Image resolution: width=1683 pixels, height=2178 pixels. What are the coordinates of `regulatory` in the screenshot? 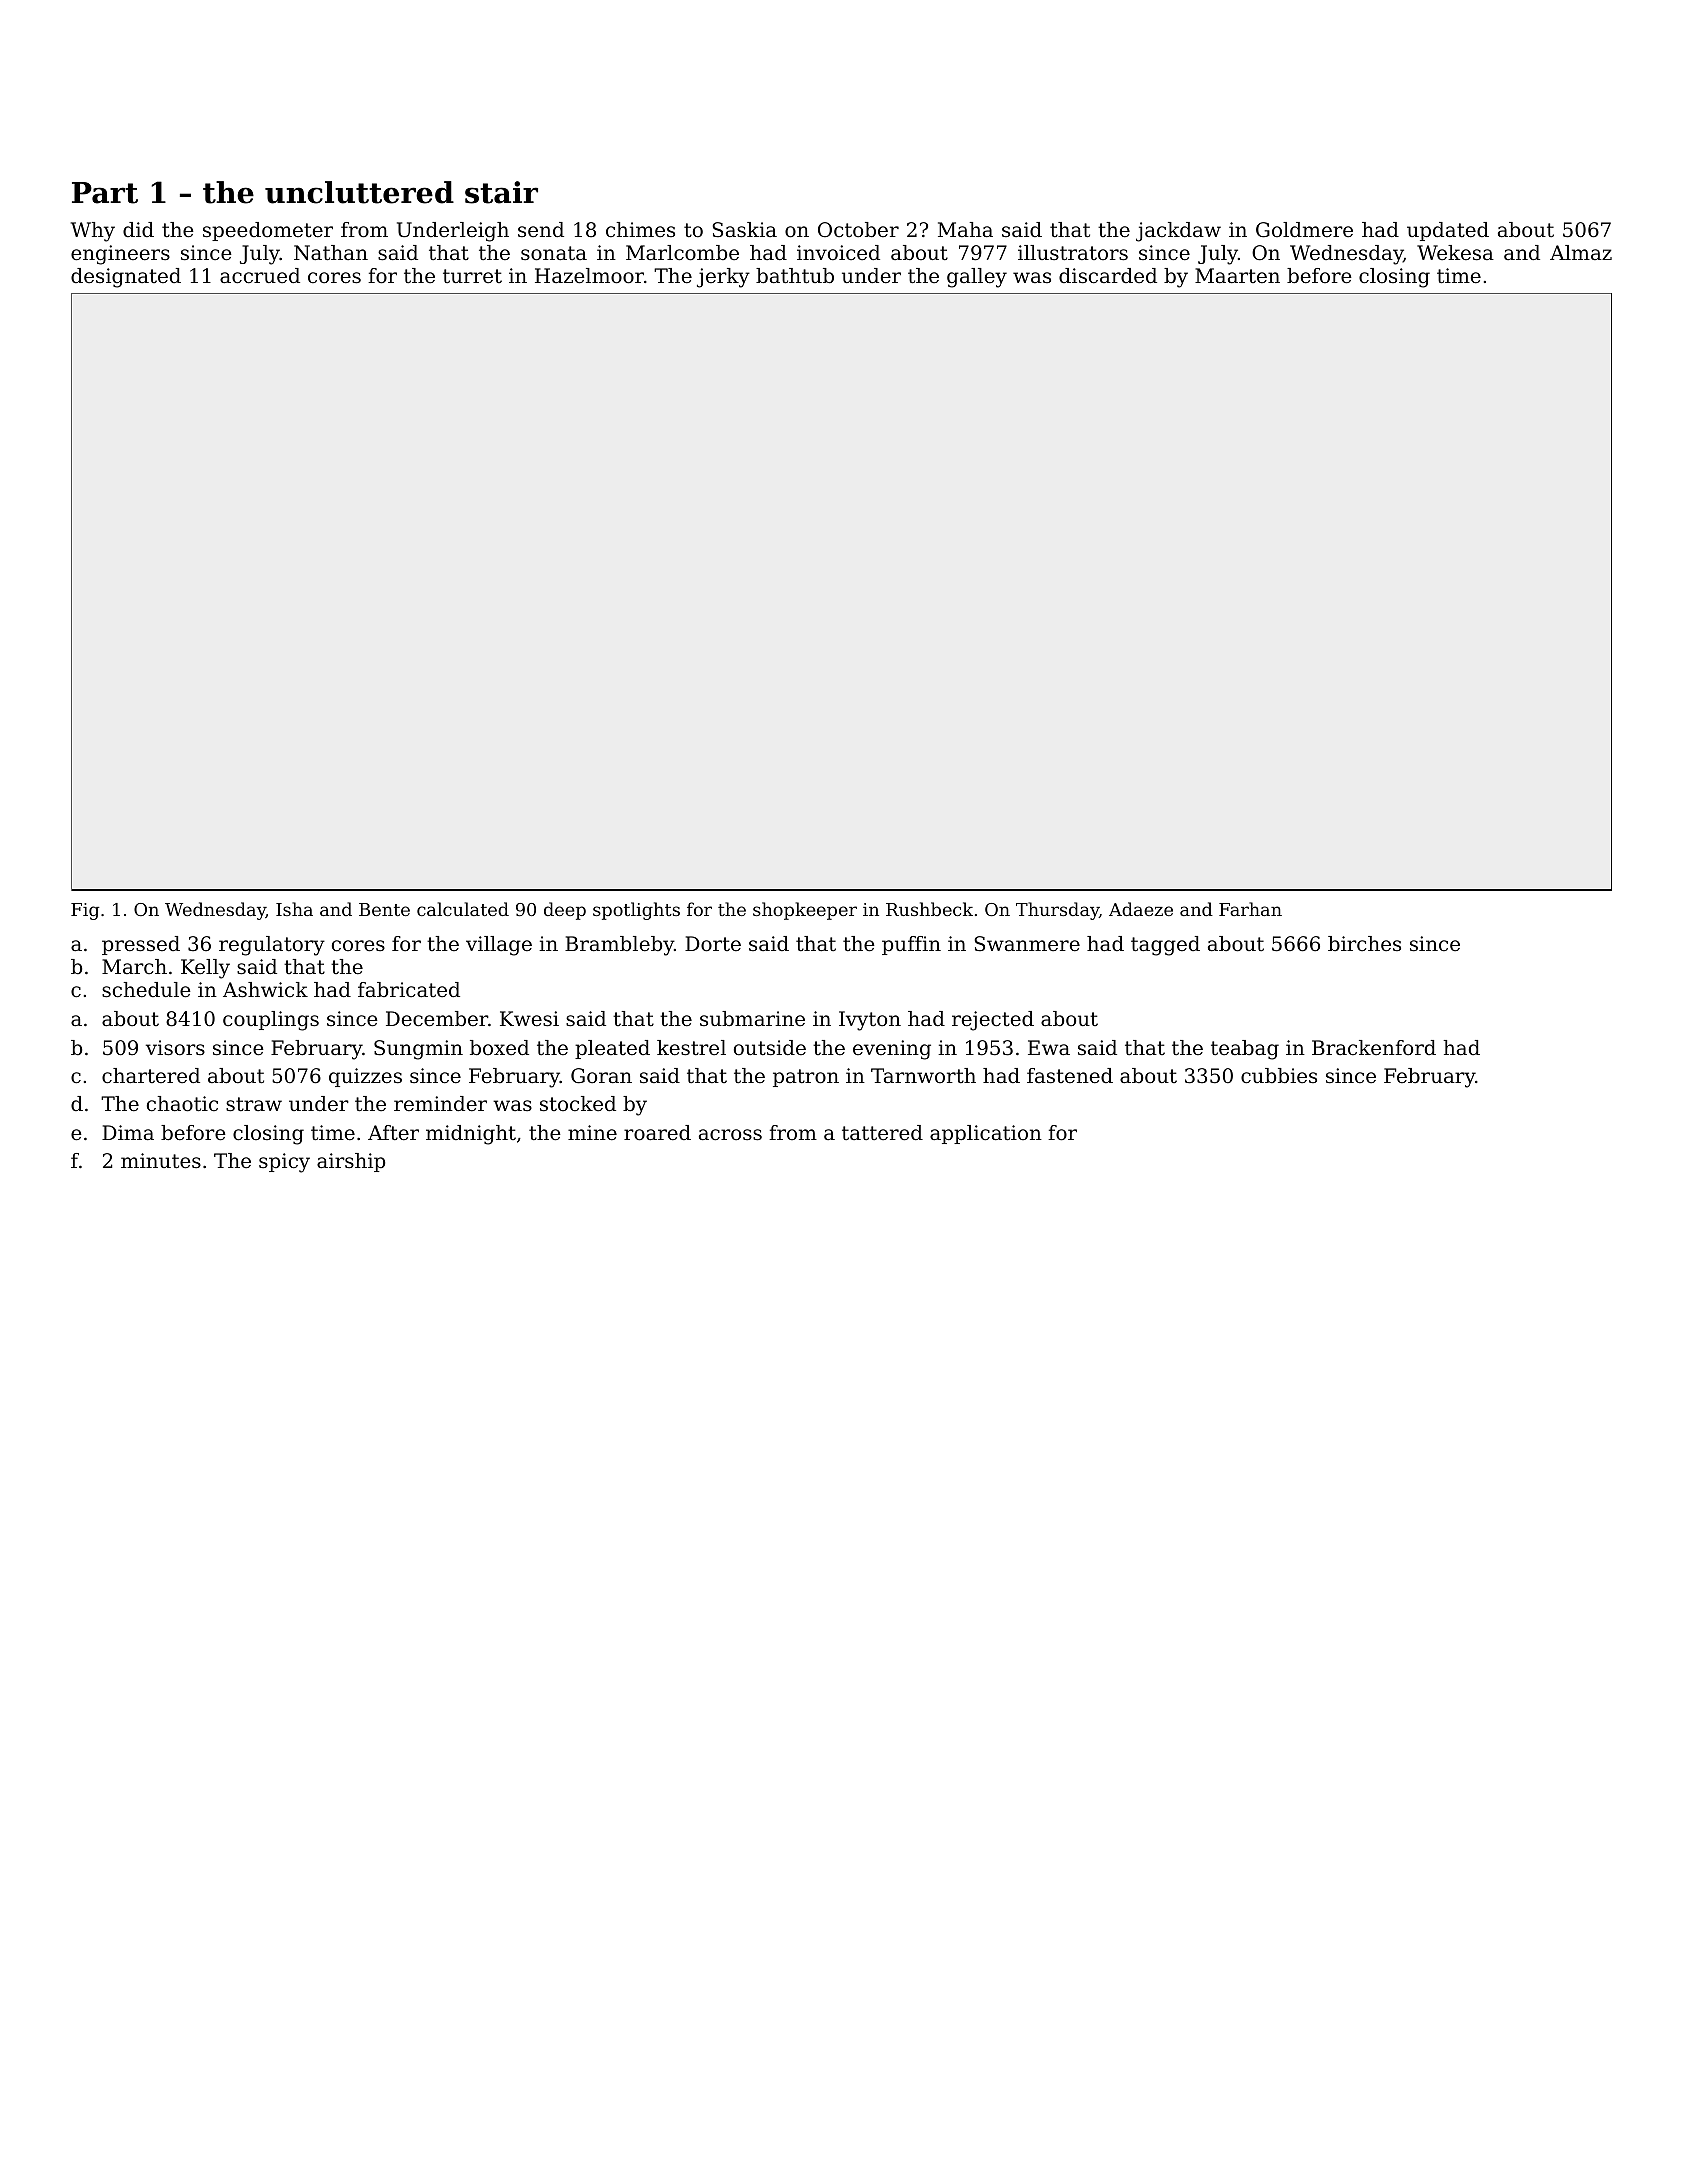 It's located at (272, 946).
